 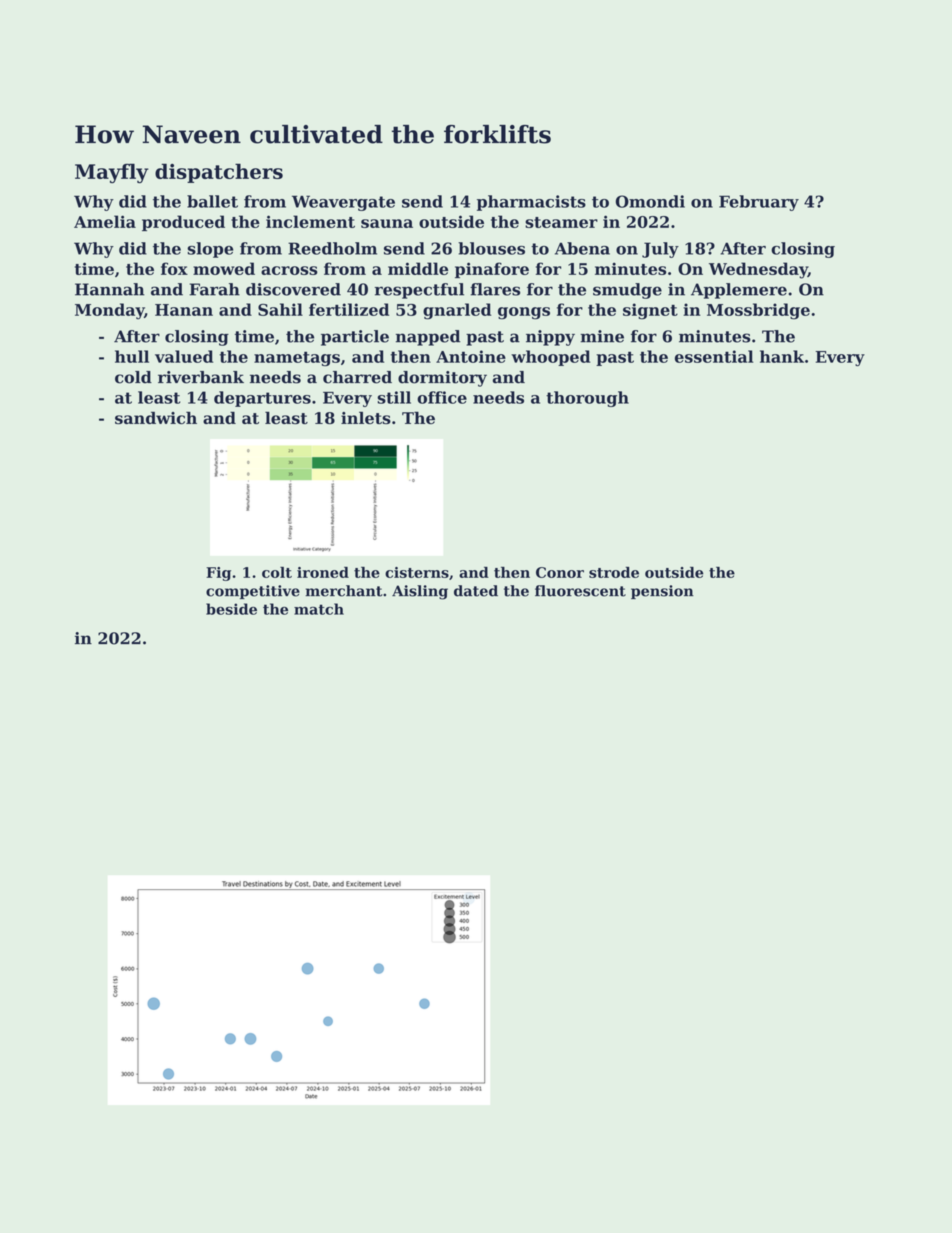 I want to click on Antoine, so click(x=471, y=356).
